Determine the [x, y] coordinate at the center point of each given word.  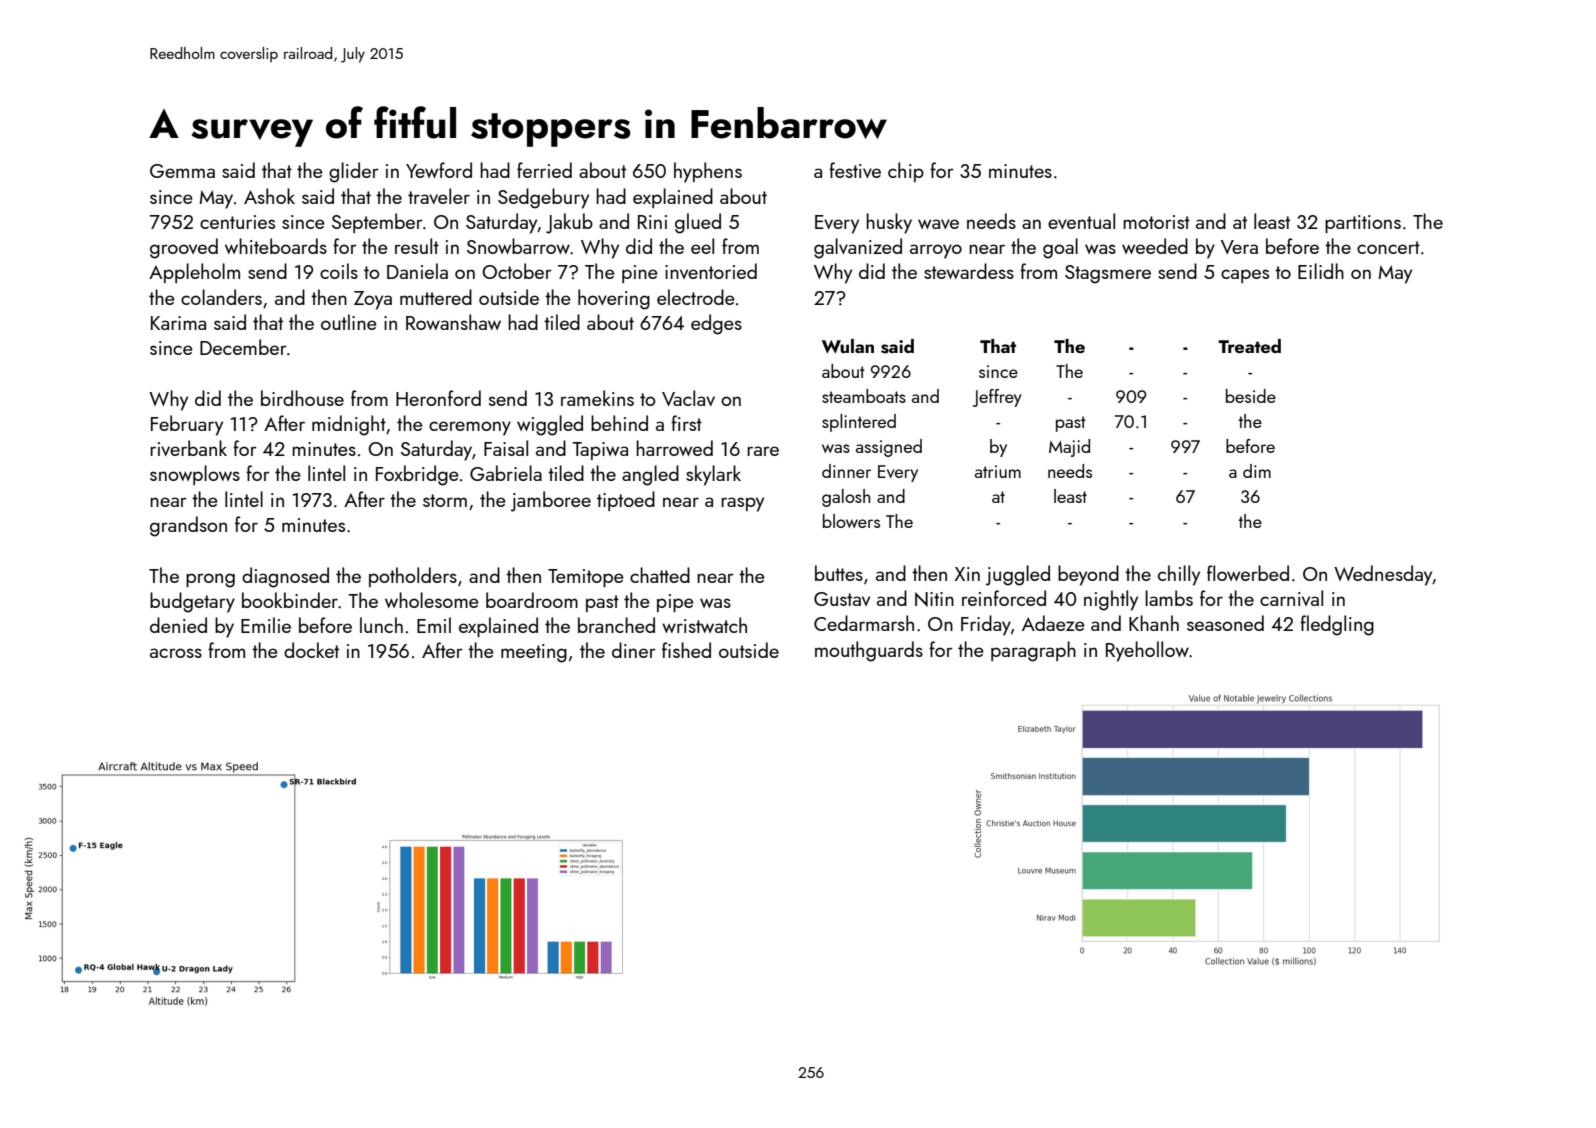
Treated [1249, 346]
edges [716, 324]
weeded [1155, 246]
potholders [413, 577]
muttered [436, 297]
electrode [696, 297]
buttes [839, 573]
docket [311, 650]
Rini [652, 222]
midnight [349, 425]
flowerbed [1248, 573]
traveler [439, 196]
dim [1257, 471]
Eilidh [1321, 271]
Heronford [438, 398]
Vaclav [688, 398]
